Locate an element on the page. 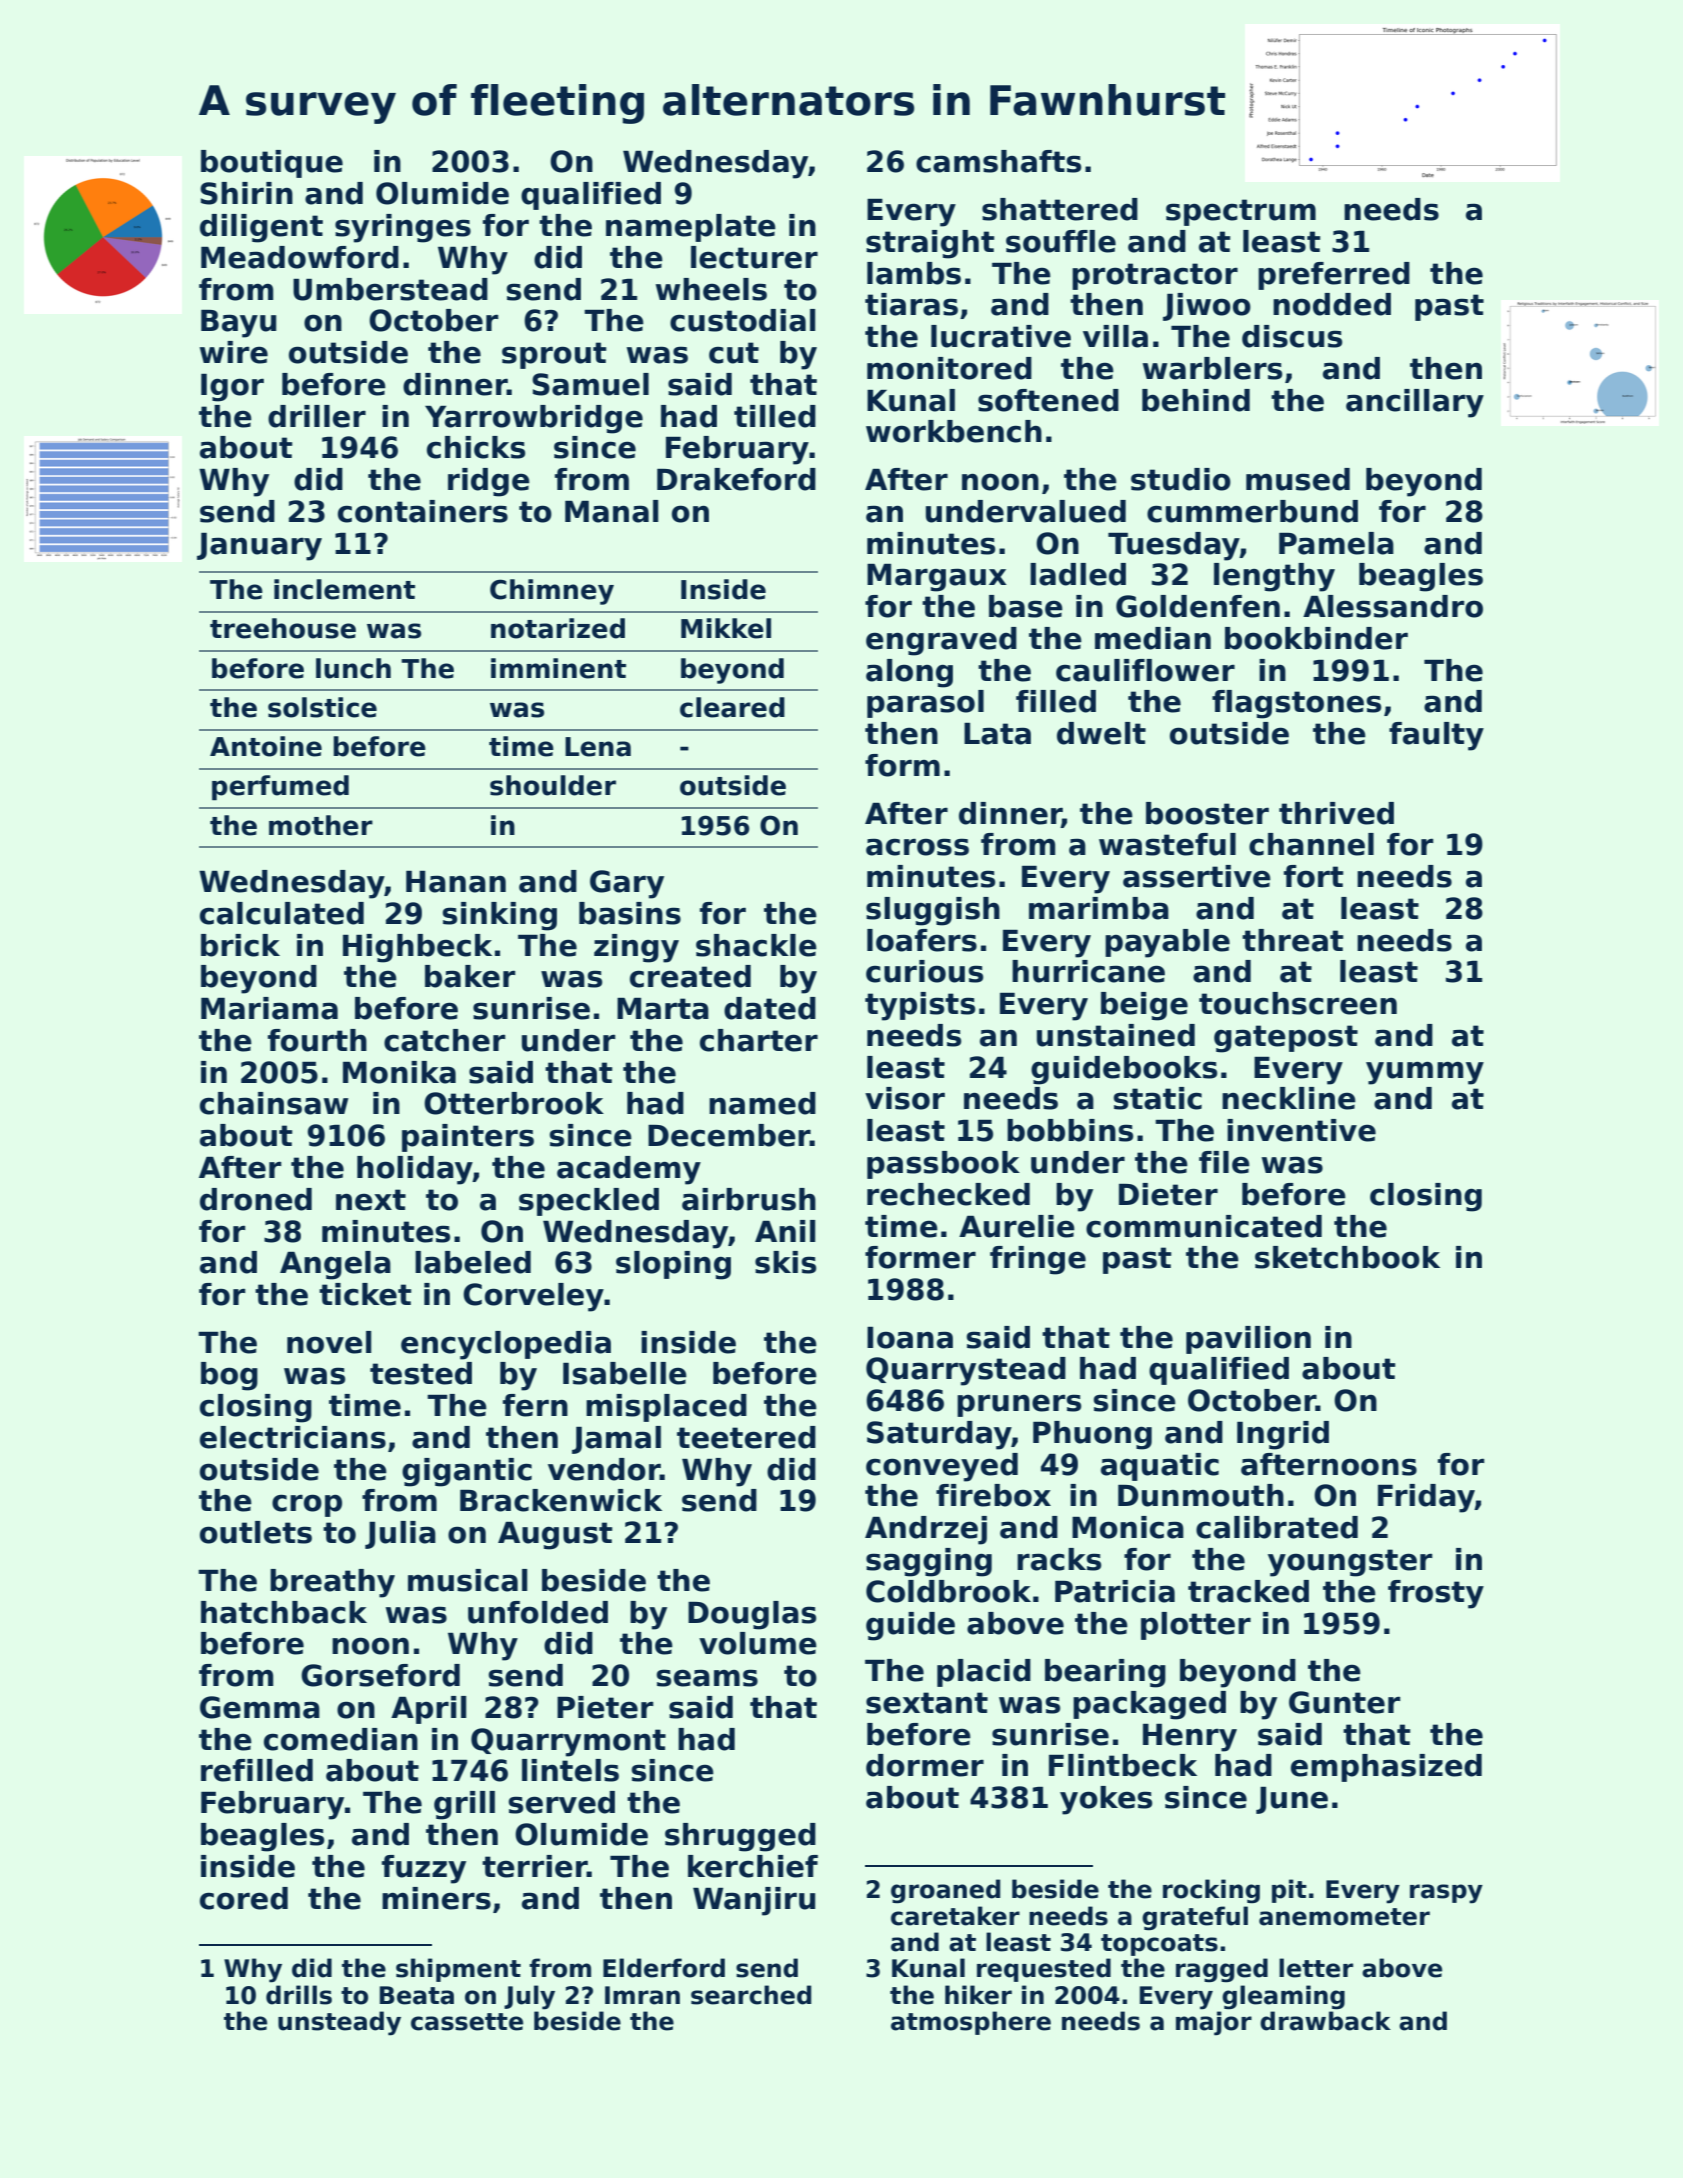 The image size is (1683, 2178). solstice is located at coordinates (322, 707).
